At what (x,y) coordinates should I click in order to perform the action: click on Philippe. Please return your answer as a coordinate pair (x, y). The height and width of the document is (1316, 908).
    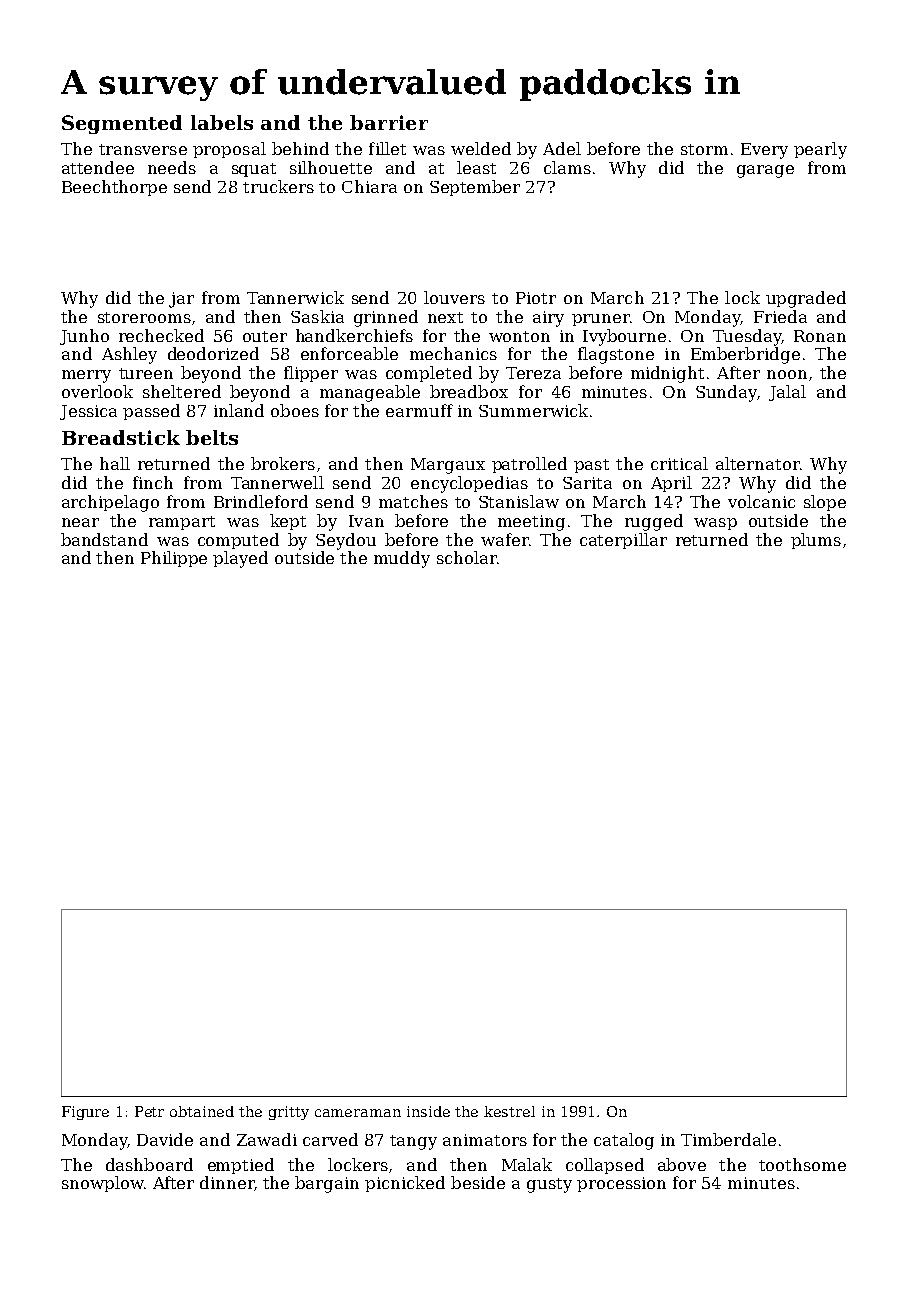
    Looking at the image, I should click on (174, 559).
